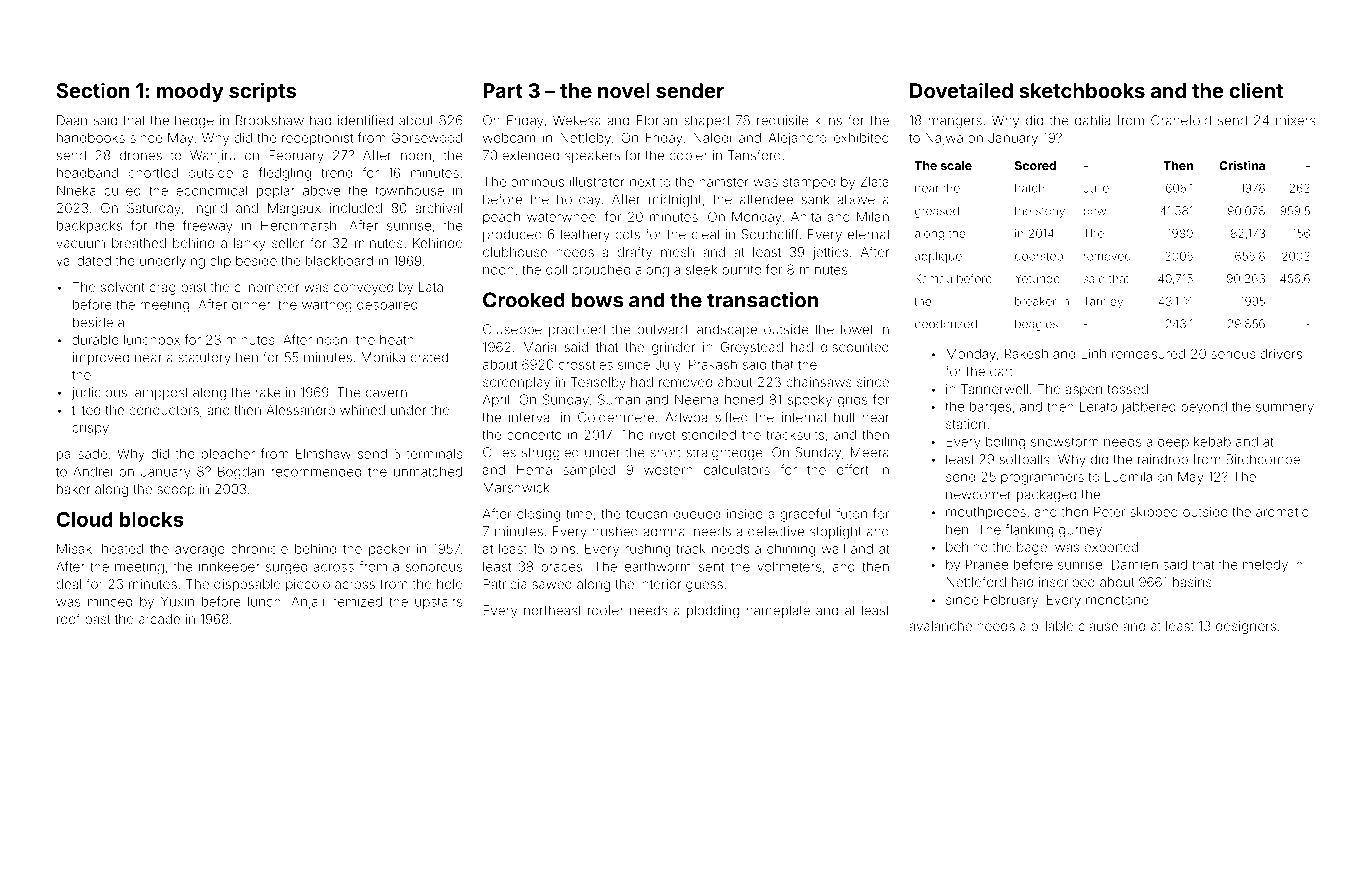 The image size is (1372, 887). What do you see at coordinates (713, 611) in the screenshot?
I see `plodding` at bounding box center [713, 611].
